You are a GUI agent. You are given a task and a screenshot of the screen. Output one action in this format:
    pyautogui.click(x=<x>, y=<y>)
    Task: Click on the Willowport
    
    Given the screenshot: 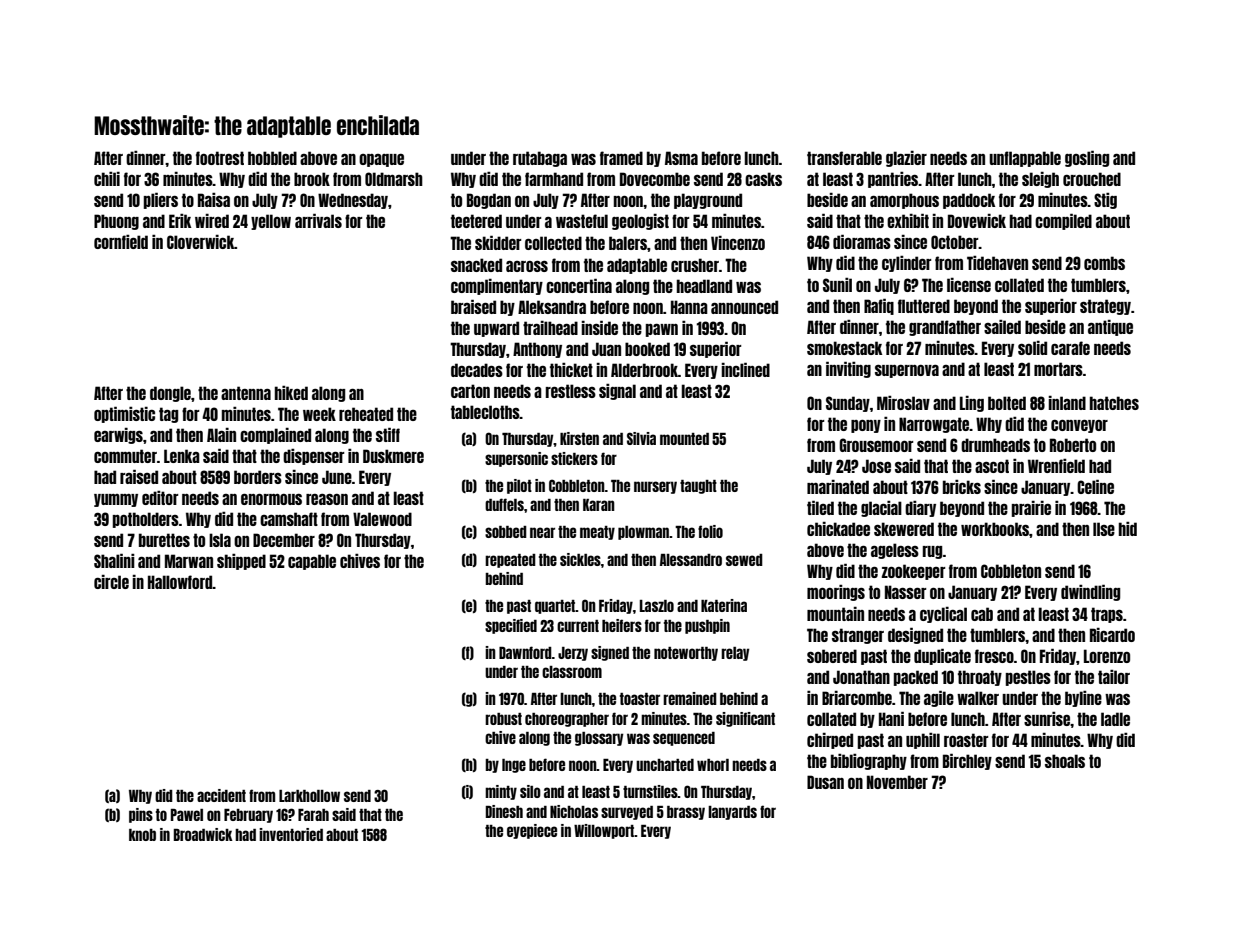 What is the action you would take?
    pyautogui.click(x=604, y=831)
